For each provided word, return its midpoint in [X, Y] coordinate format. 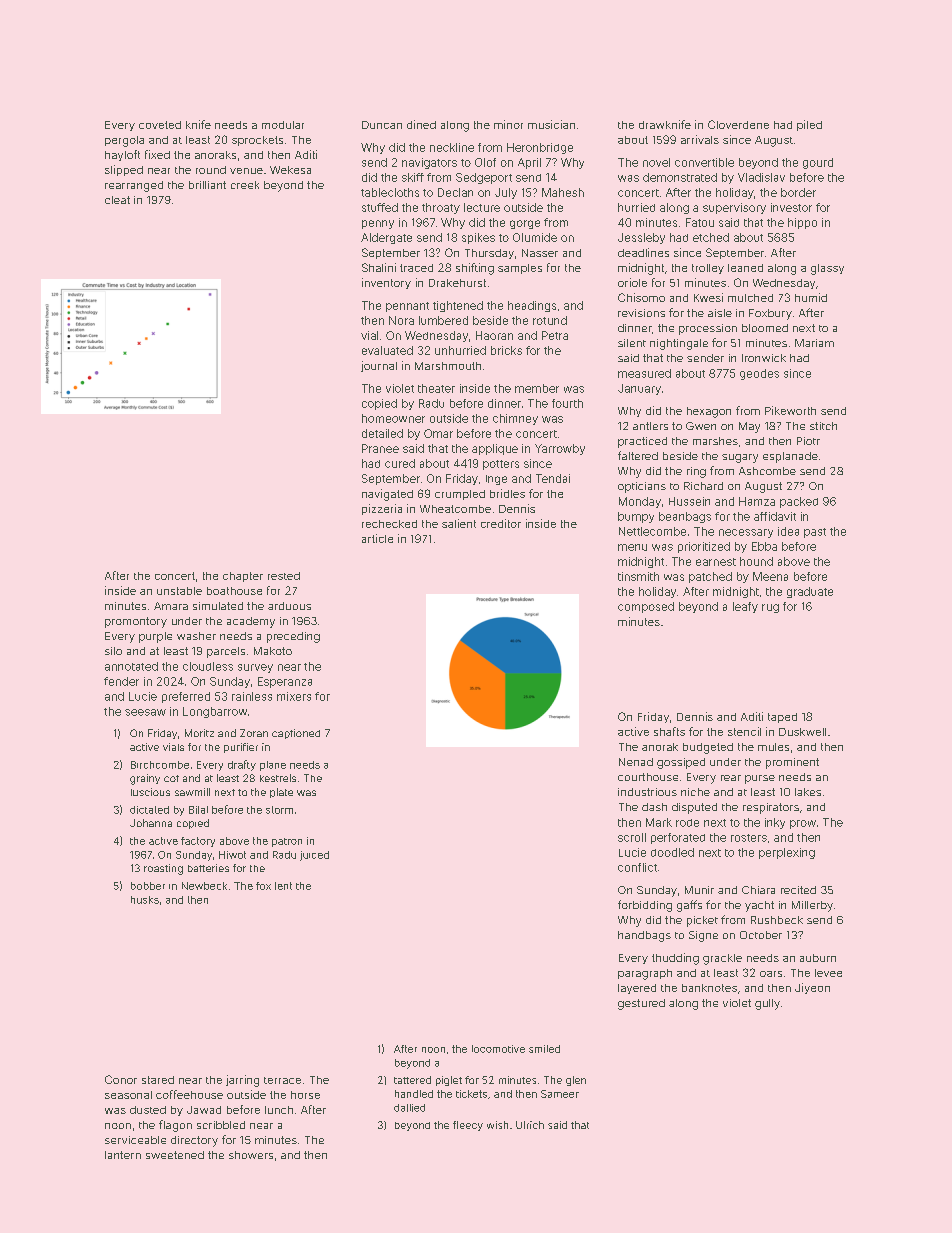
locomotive [498, 1049]
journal [379, 366]
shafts [669, 731]
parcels [226, 652]
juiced [314, 856]
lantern [123, 1155]
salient [459, 523]
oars [771, 974]
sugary [740, 458]
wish [497, 1125]
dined [421, 124]
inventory [386, 283]
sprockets [257, 141]
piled [809, 125]
